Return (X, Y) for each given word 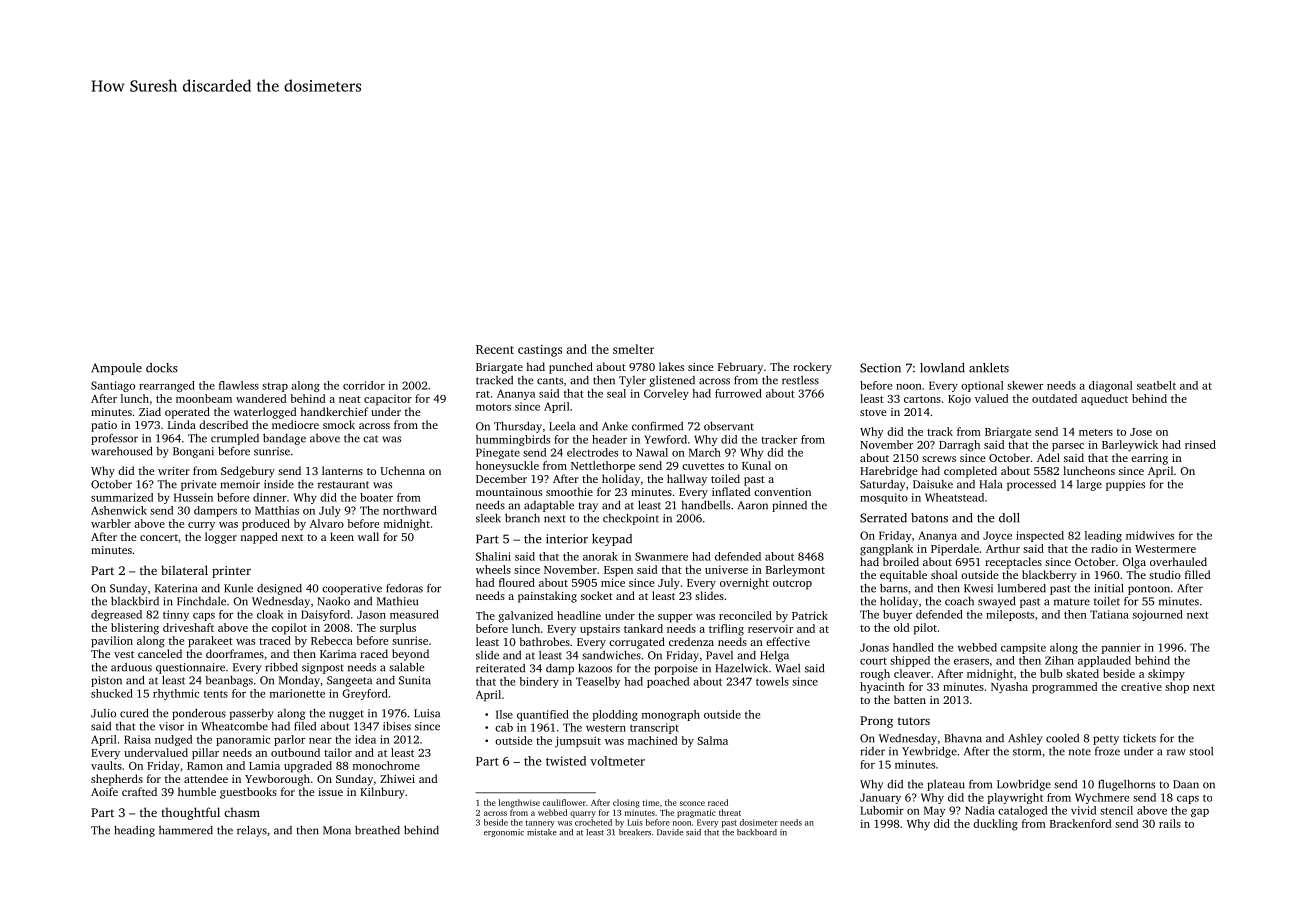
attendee (206, 778)
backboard (757, 832)
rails (1170, 823)
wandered (261, 398)
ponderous (199, 714)
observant (729, 426)
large (1089, 485)
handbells (705, 505)
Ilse (504, 714)
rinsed (1200, 444)
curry (201, 526)
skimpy (1166, 675)
